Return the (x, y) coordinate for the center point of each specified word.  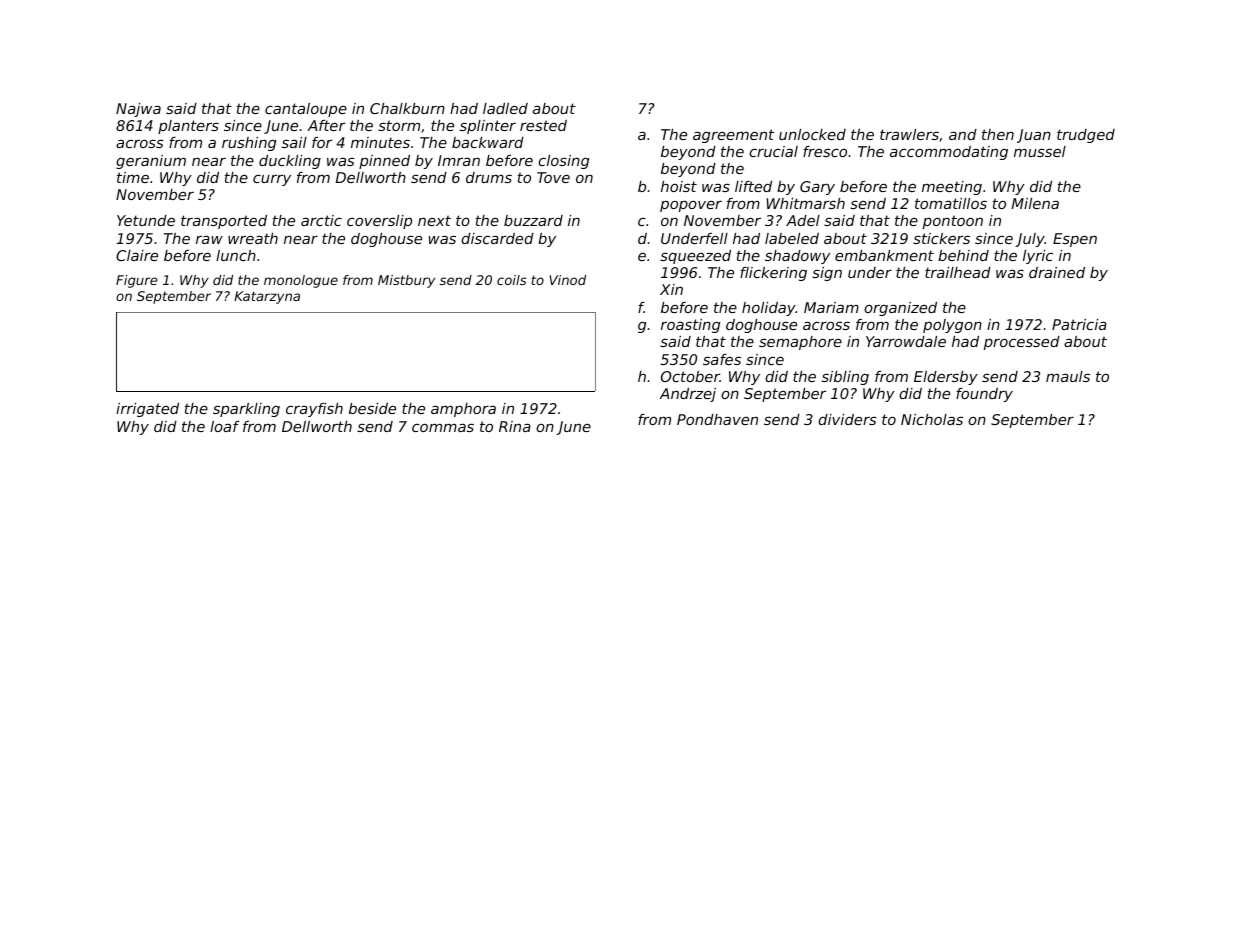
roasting (690, 326)
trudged (1086, 136)
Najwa (138, 110)
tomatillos (951, 203)
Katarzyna (267, 297)
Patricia (1079, 324)
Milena (1035, 203)
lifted (753, 186)
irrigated (147, 410)
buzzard (533, 220)
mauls (1068, 376)
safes (722, 359)
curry (272, 180)
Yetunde (146, 220)
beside (372, 408)
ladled (505, 108)
